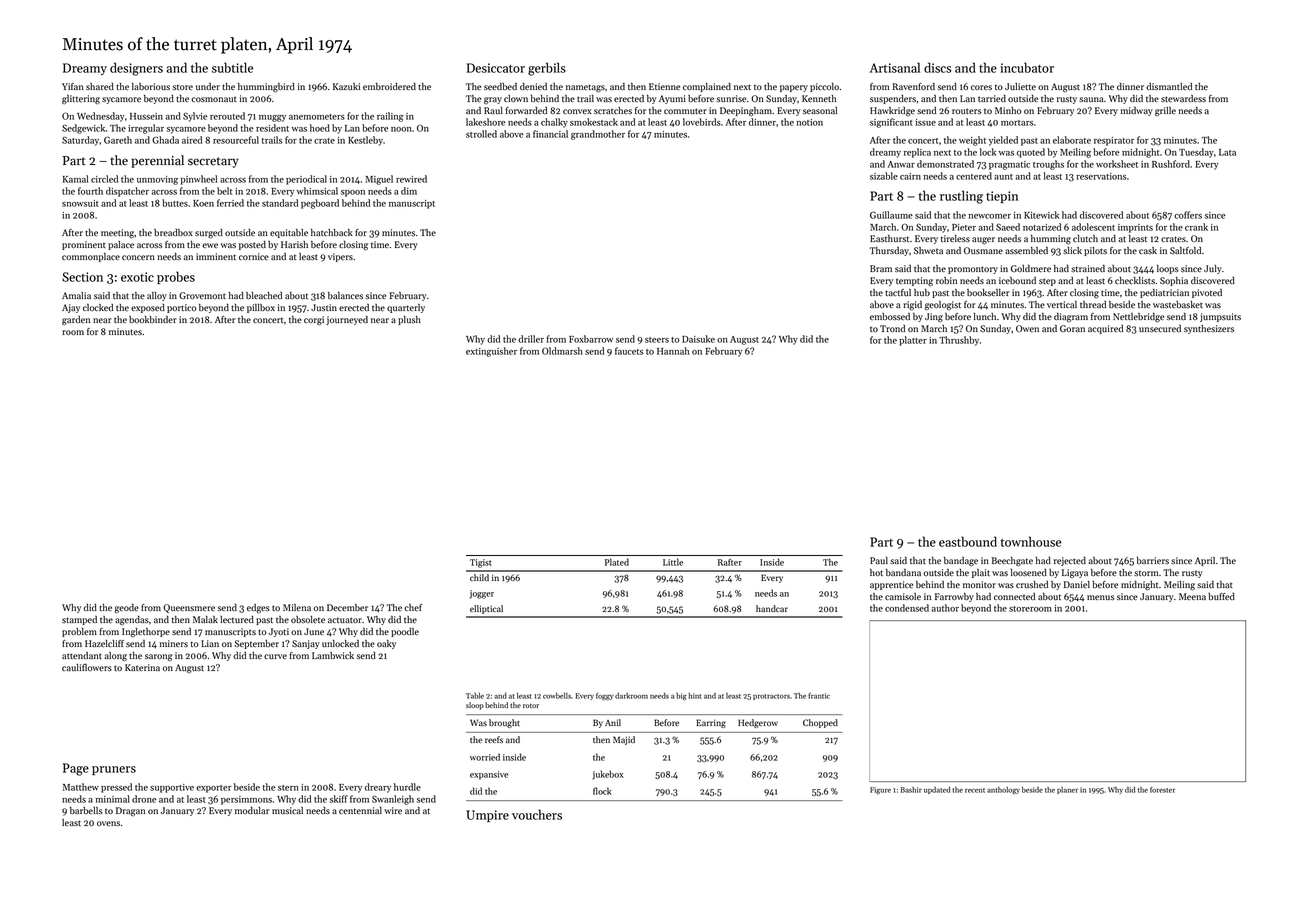 Image resolution: width=1308 pixels, height=924 pixels. I want to click on journeyed, so click(347, 320).
